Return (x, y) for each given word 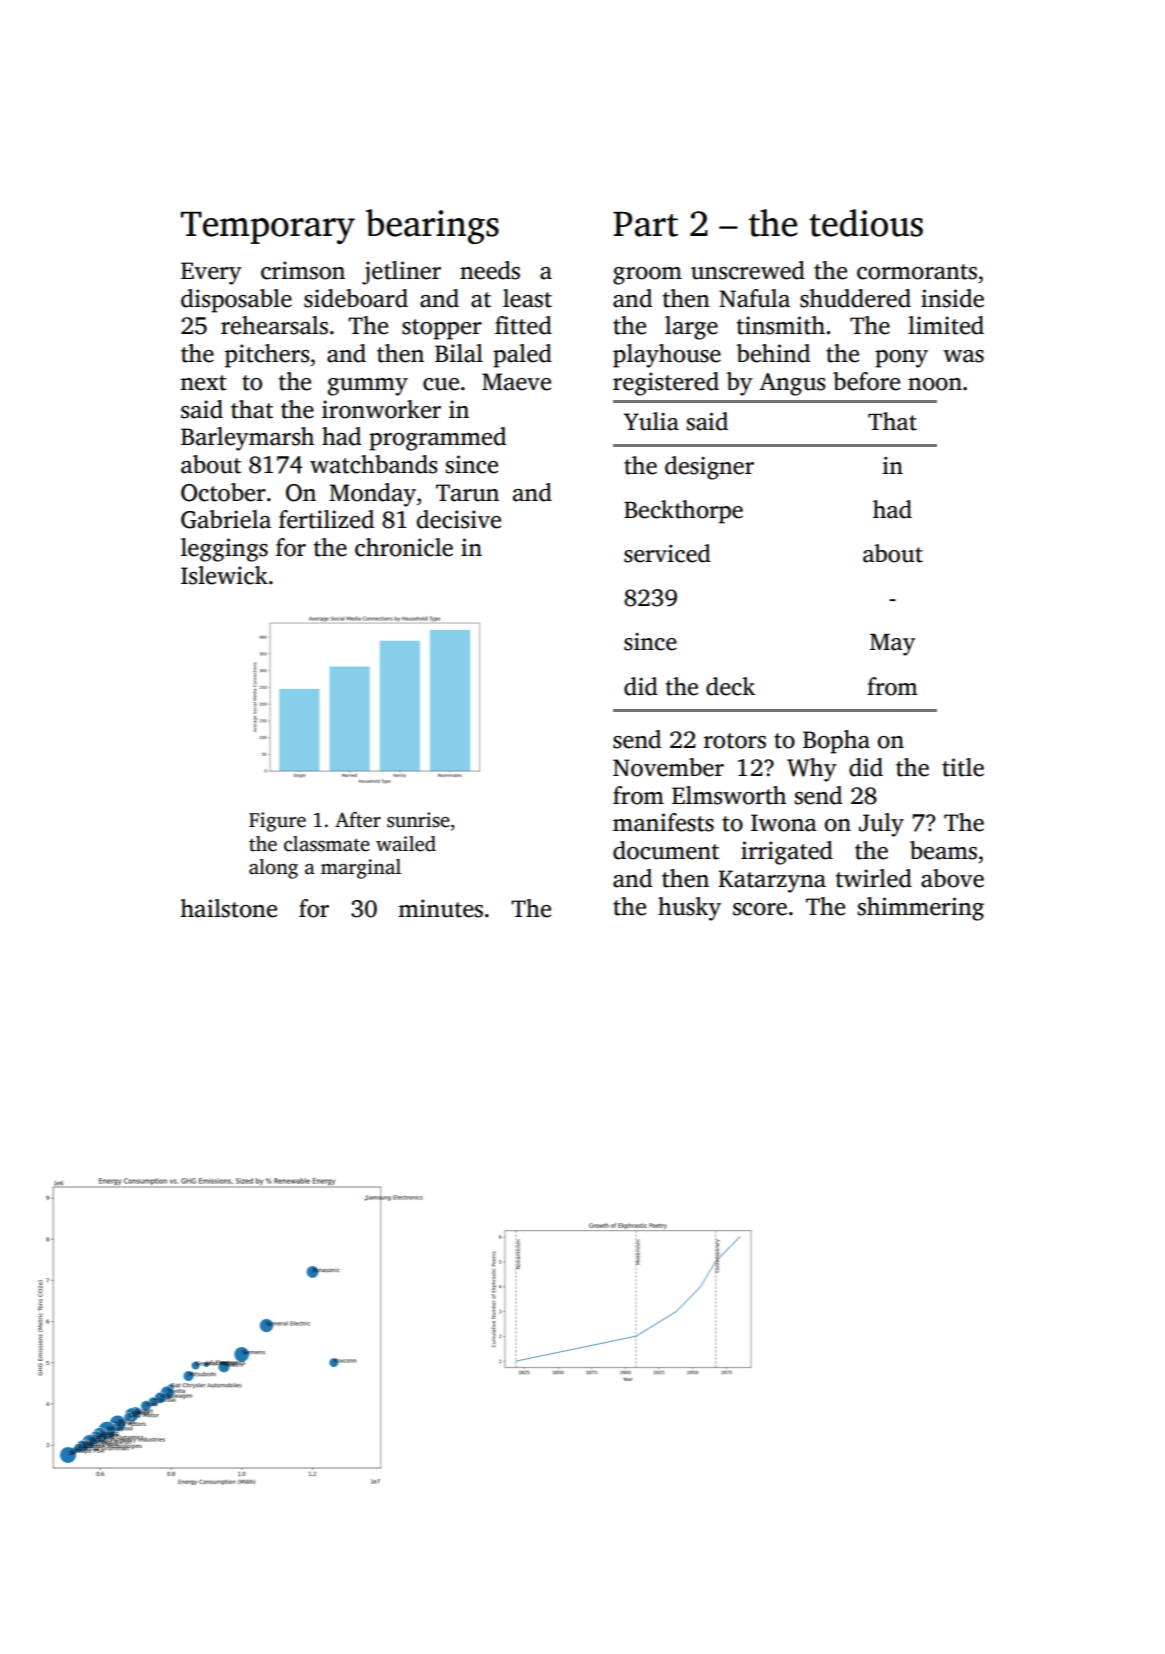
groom (647, 276)
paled (522, 356)
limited (946, 325)
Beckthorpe (683, 512)
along (273, 869)
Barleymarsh (247, 439)
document (666, 850)
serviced (667, 553)
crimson (303, 270)
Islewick (224, 575)
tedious (866, 223)
